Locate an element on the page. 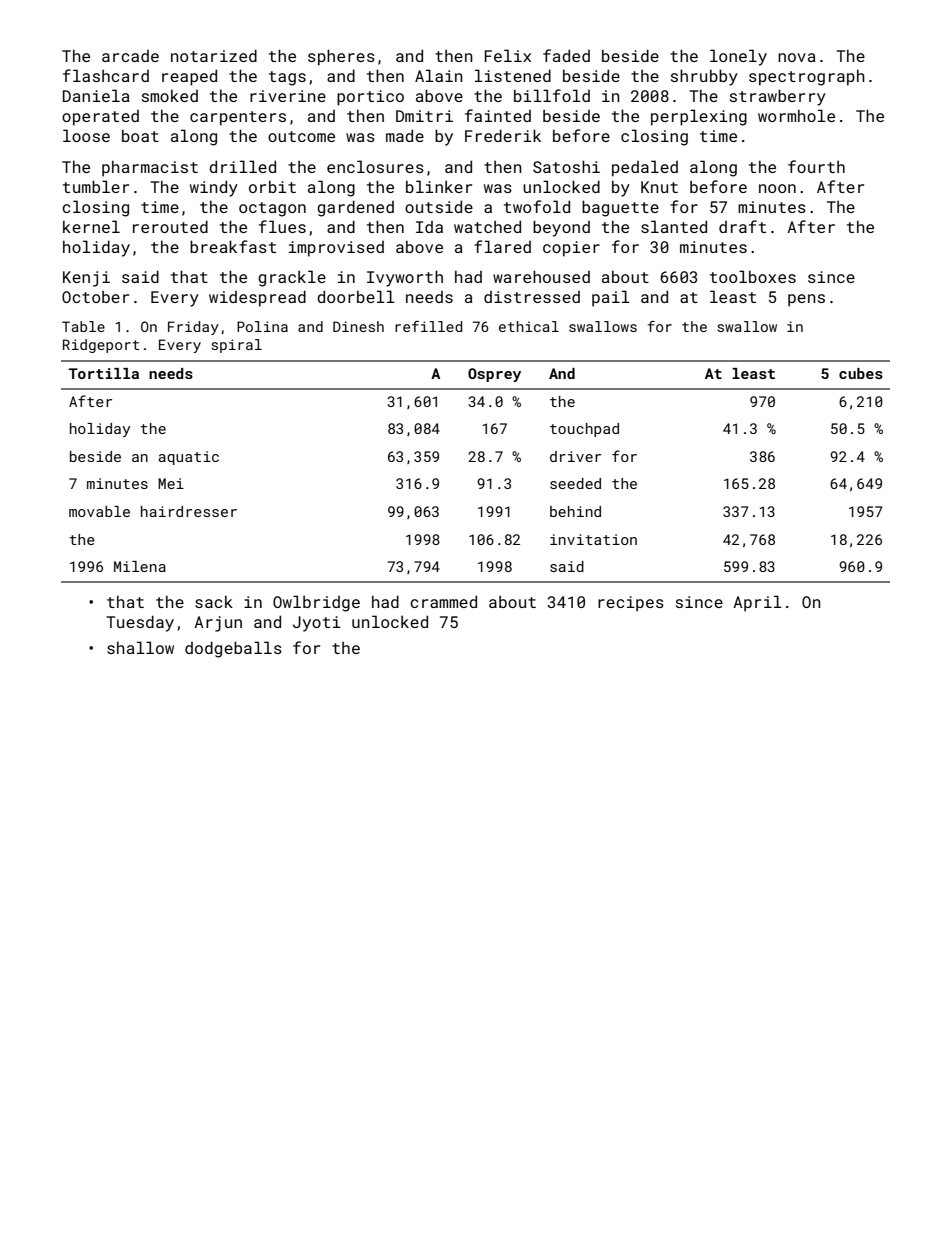 This document has width=952, height=1233. pail is located at coordinates (611, 298).
